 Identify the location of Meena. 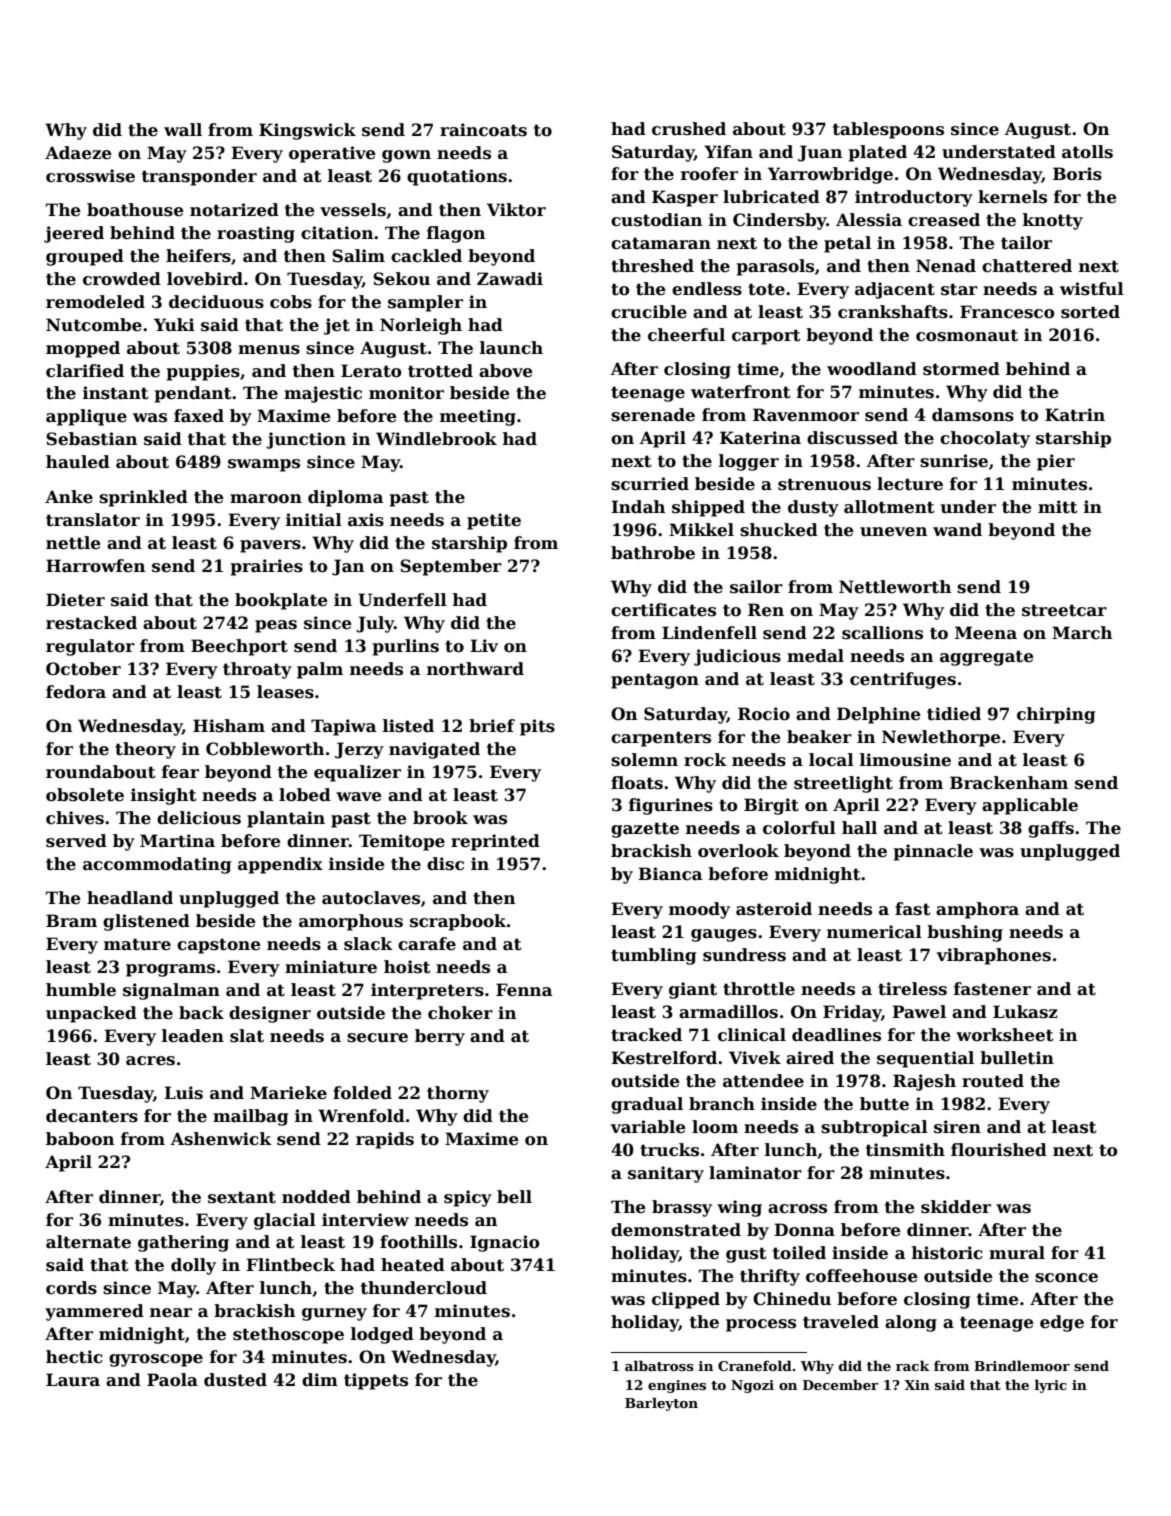
(986, 633).
